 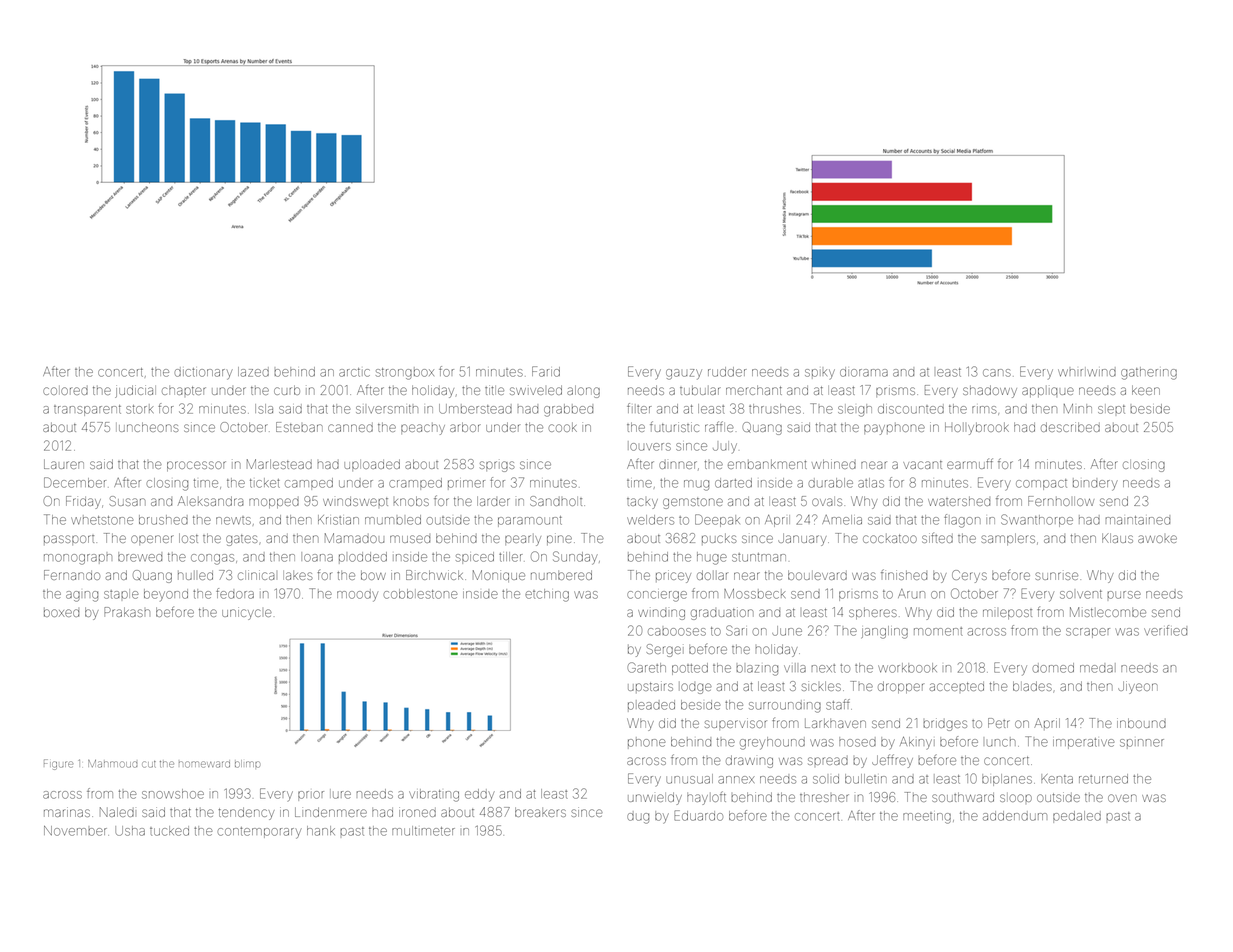 What do you see at coordinates (354, 538) in the page?
I see `Mamadou` at bounding box center [354, 538].
